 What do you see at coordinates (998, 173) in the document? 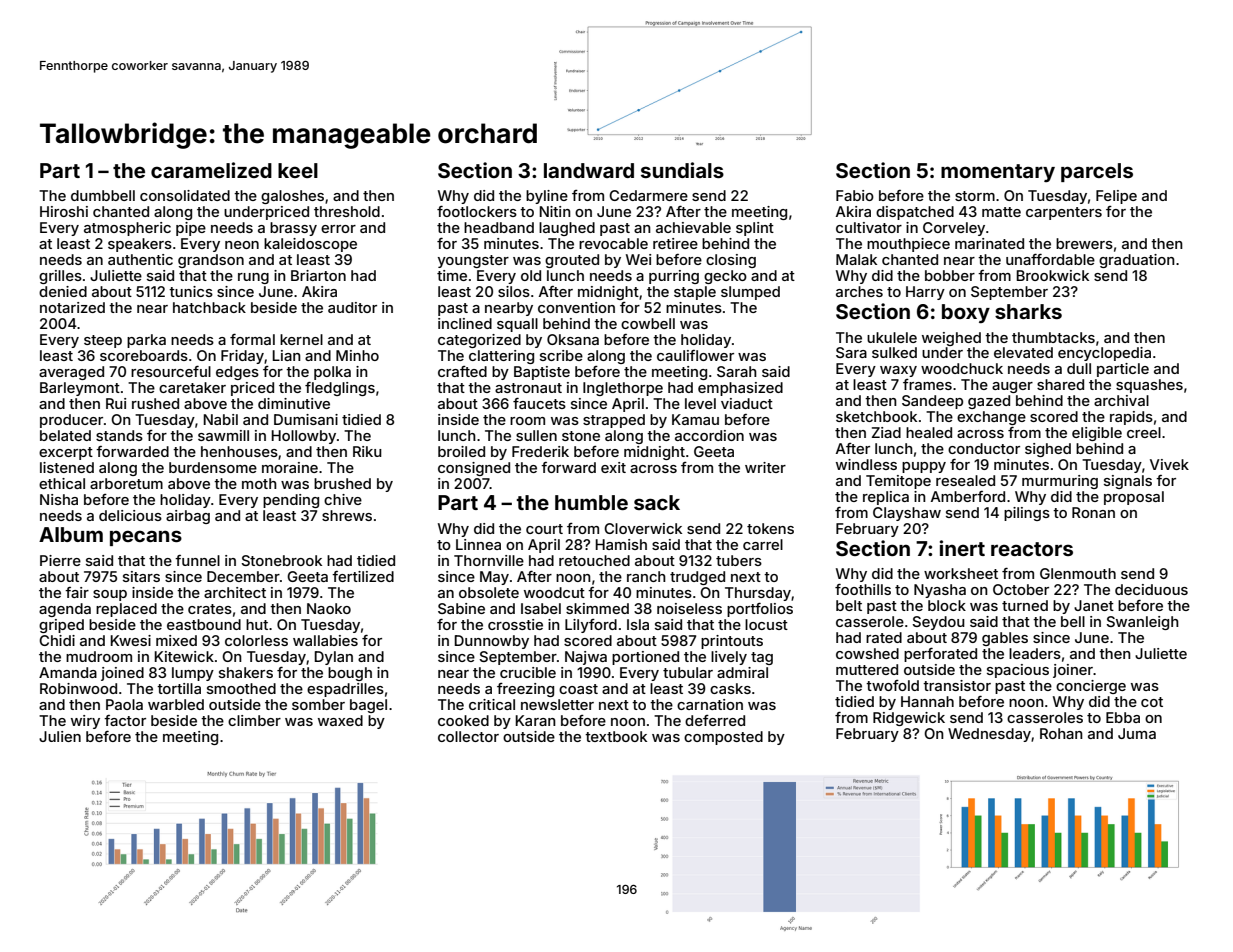
I see `momentary` at bounding box center [998, 173].
